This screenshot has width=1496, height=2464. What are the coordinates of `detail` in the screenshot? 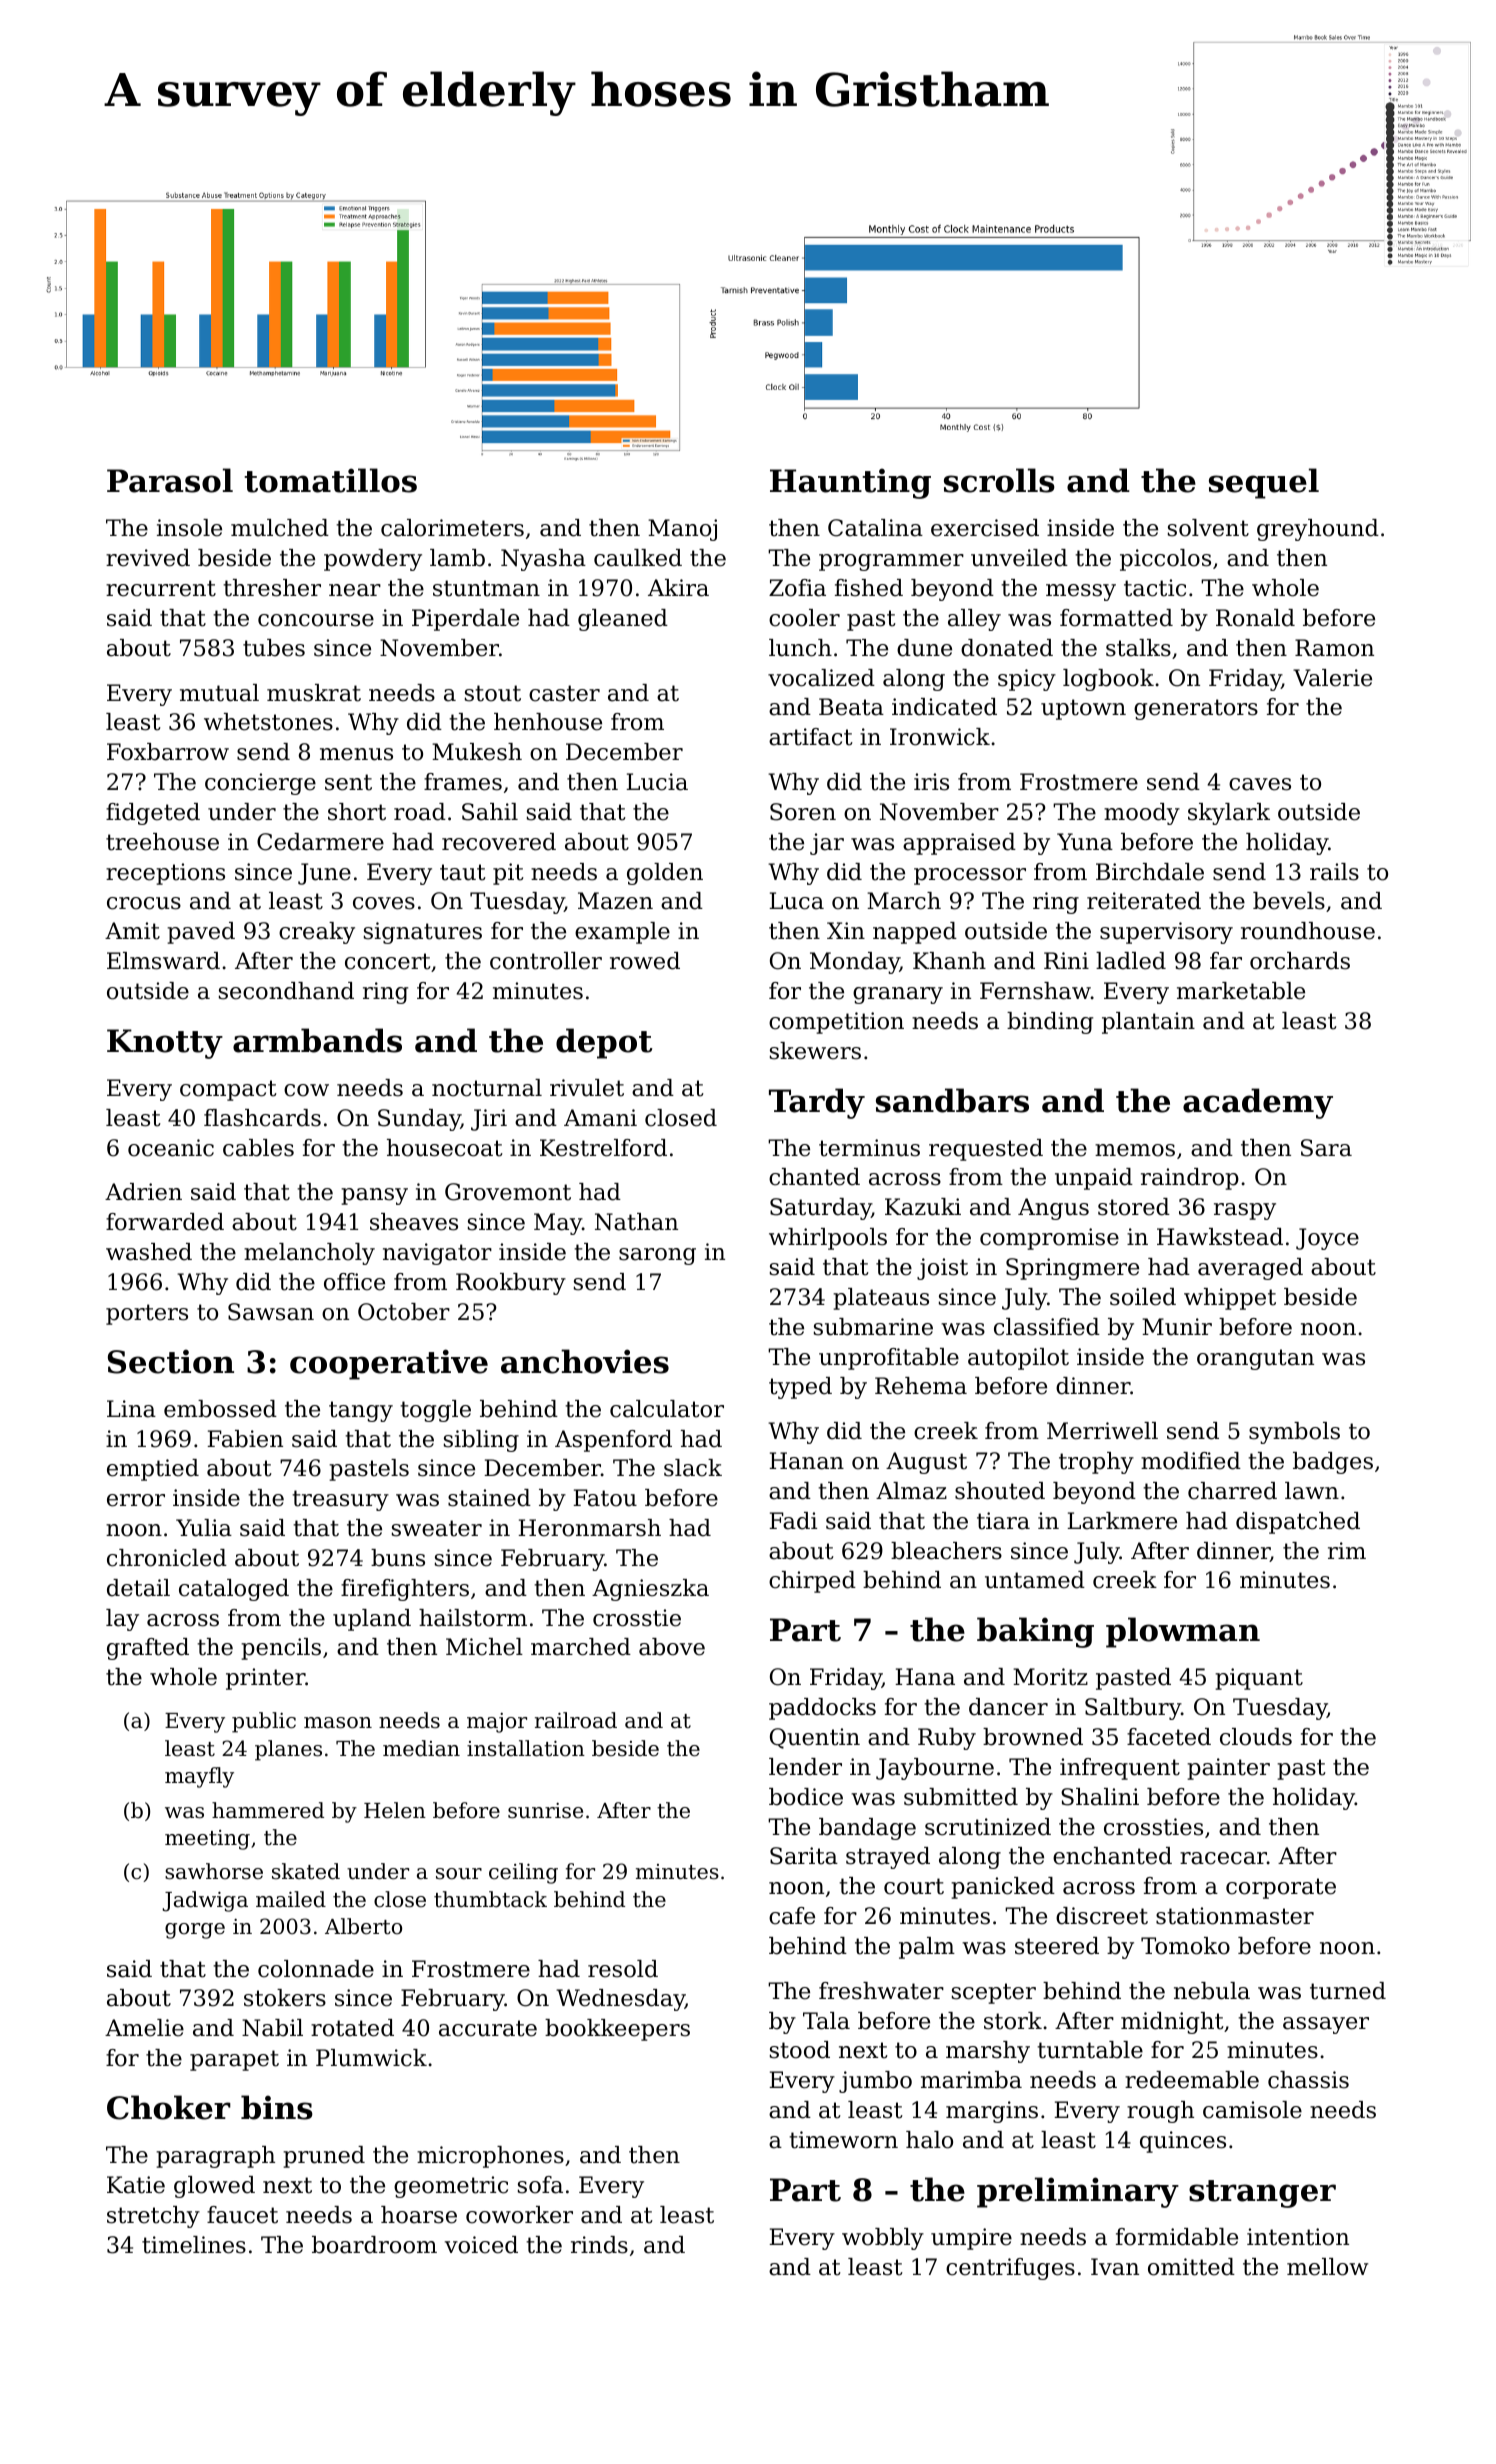 It's located at (138, 1588).
